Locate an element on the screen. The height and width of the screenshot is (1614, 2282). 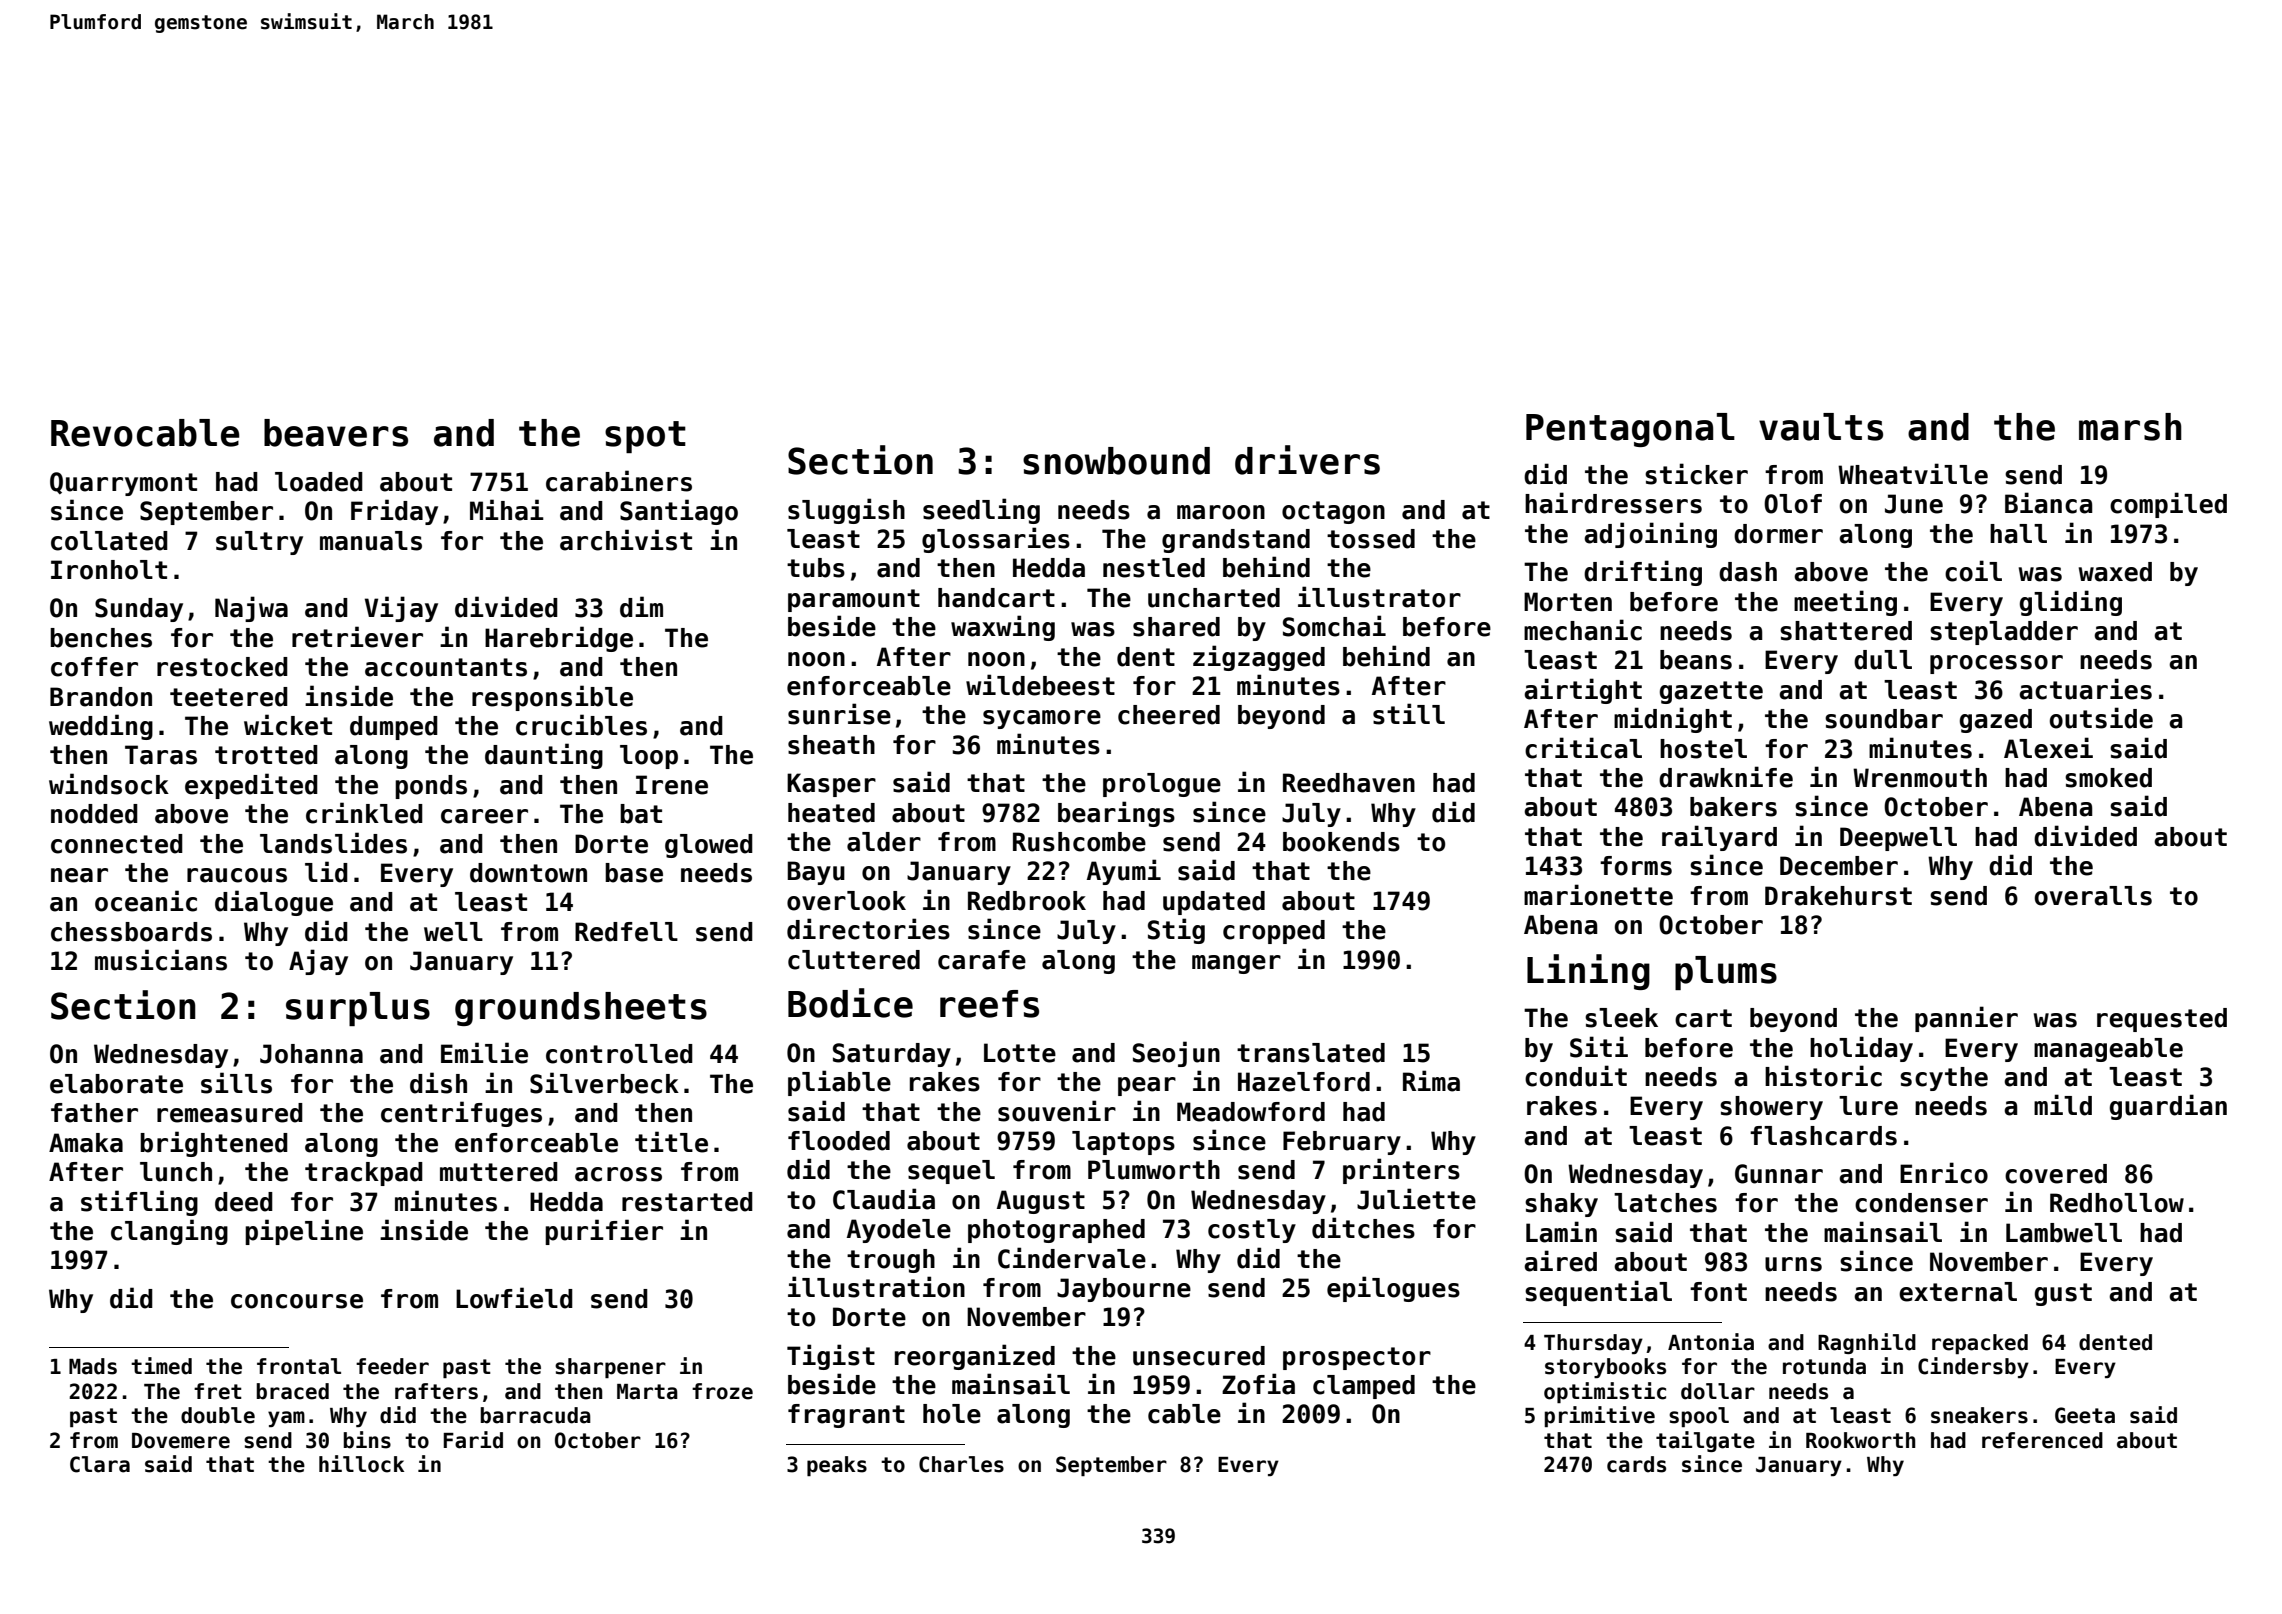
illustrator is located at coordinates (1379, 597).
